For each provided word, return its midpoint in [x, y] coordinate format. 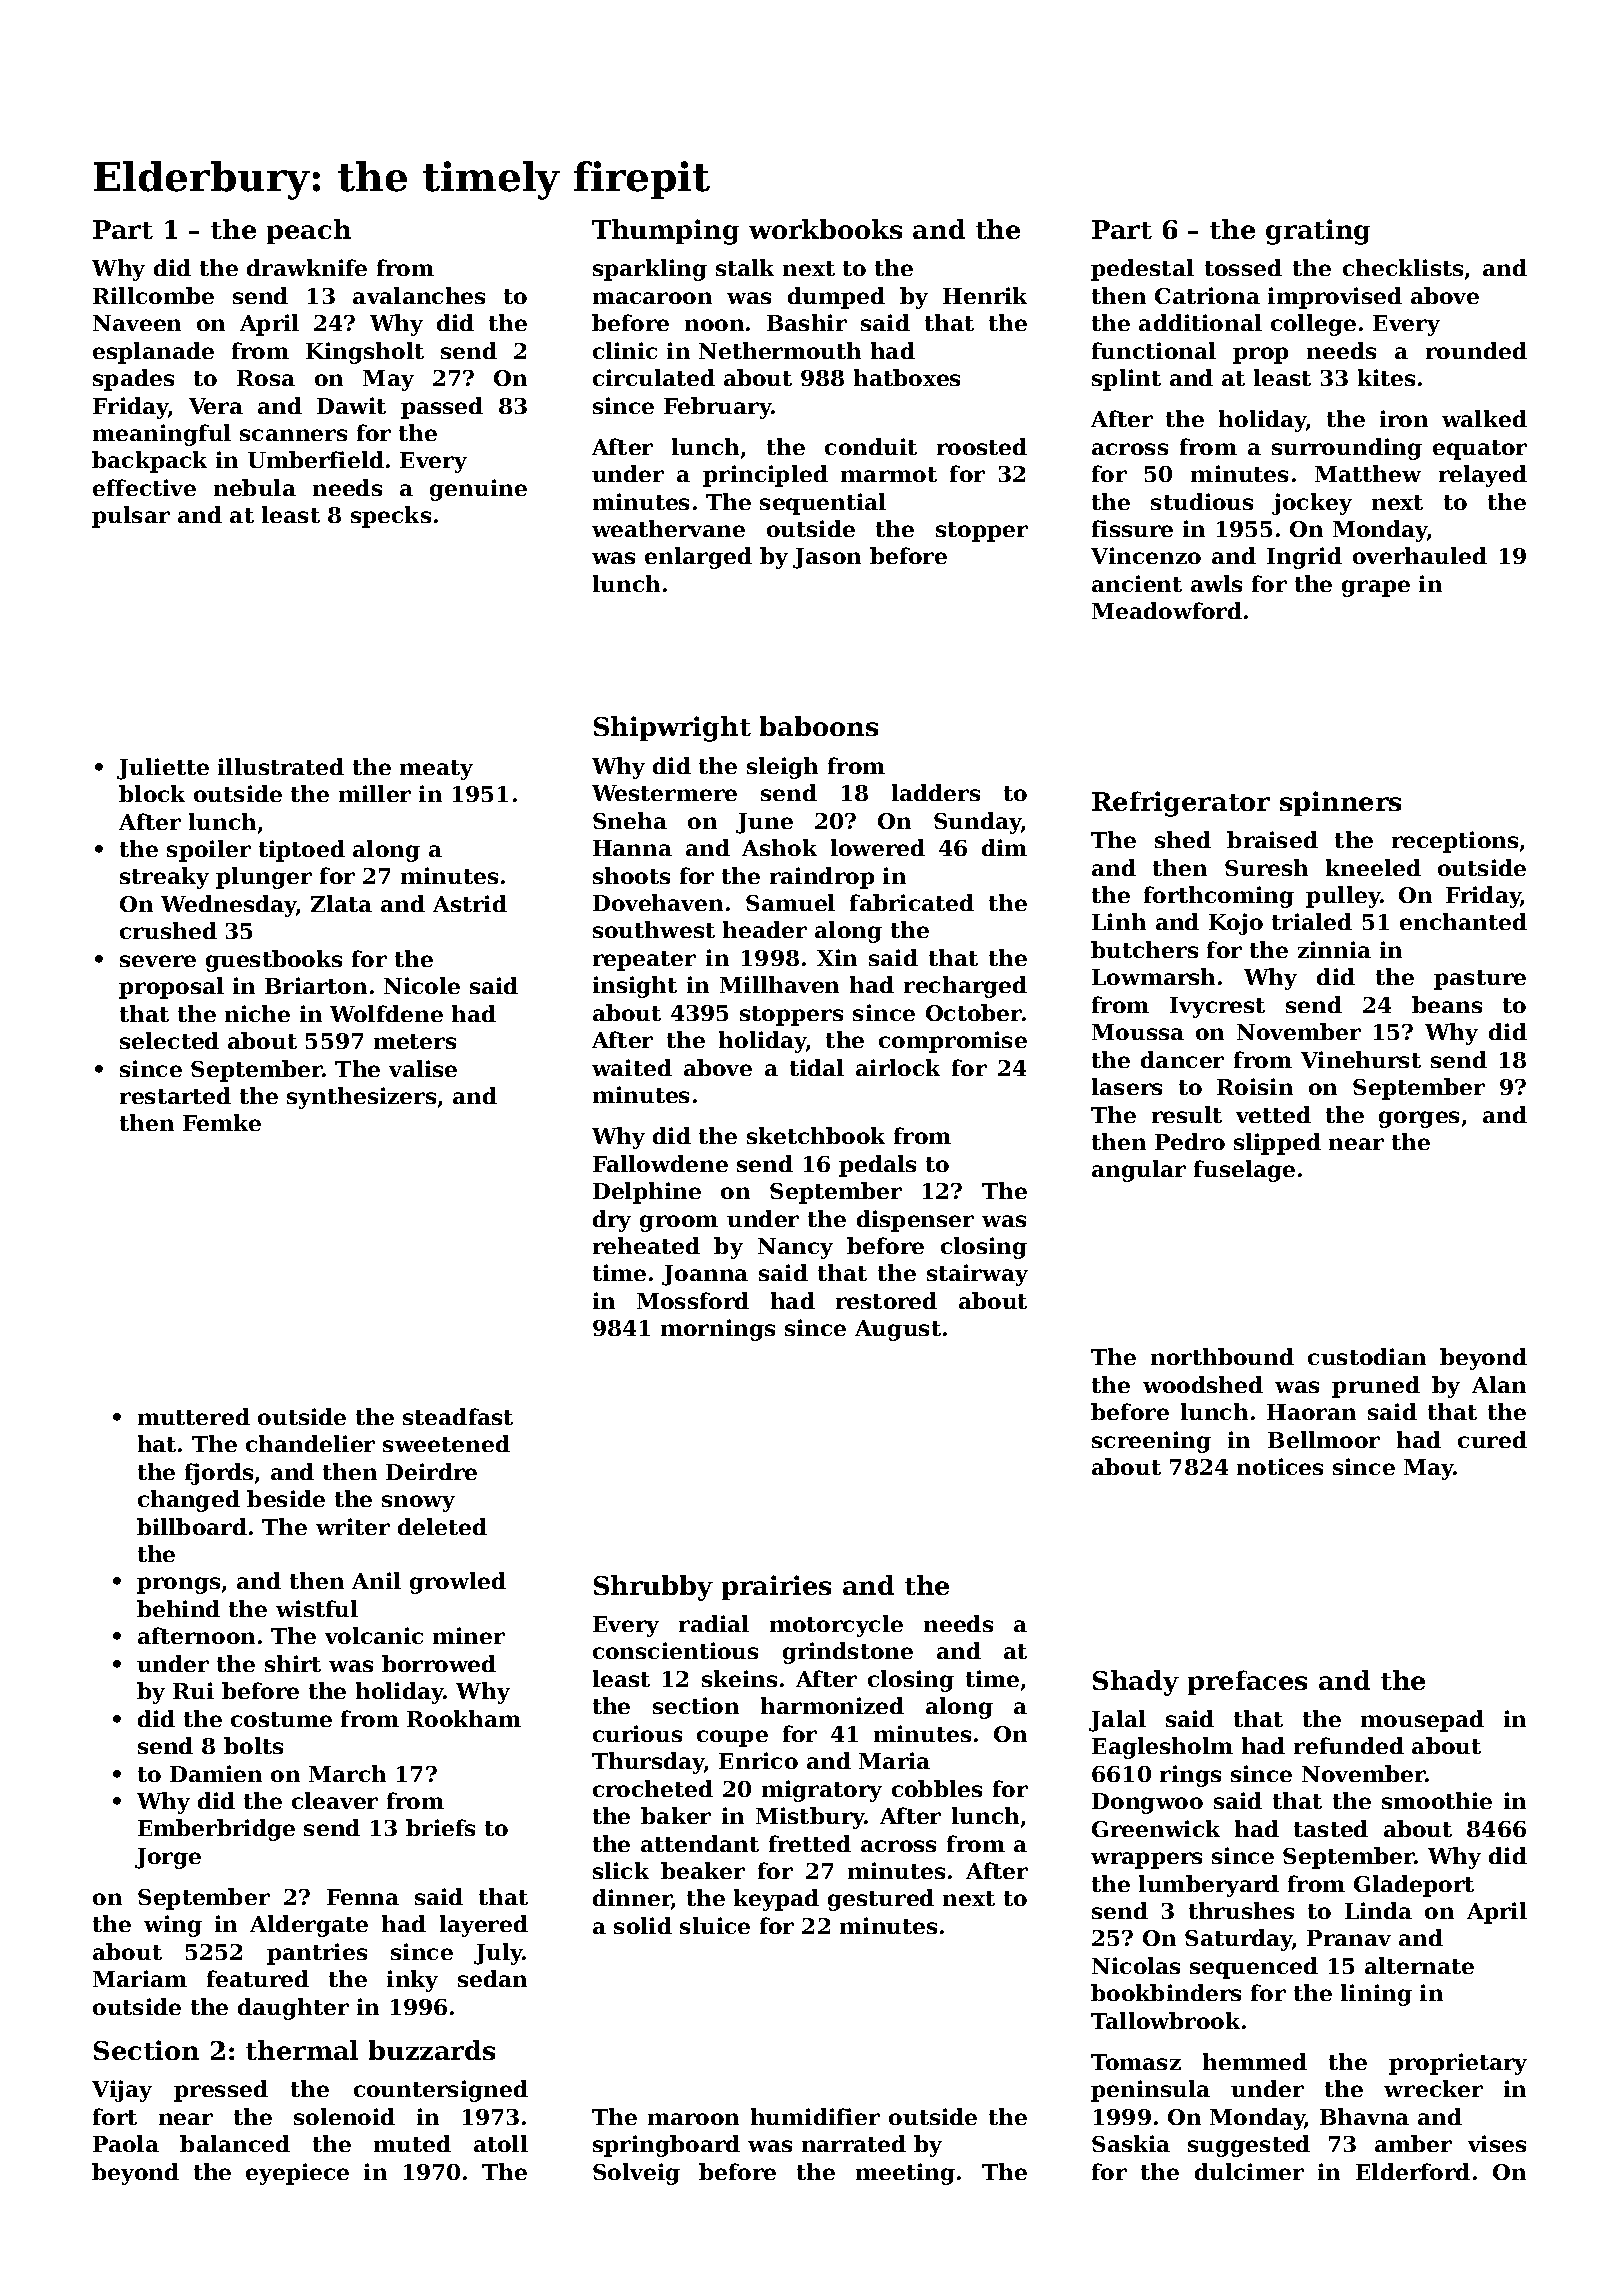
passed [442, 408]
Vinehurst [1361, 1059]
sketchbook [816, 1135]
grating [1318, 232]
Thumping [665, 232]
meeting [905, 2174]
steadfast [458, 1416]
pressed [221, 2091]
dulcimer [1249, 2171]
